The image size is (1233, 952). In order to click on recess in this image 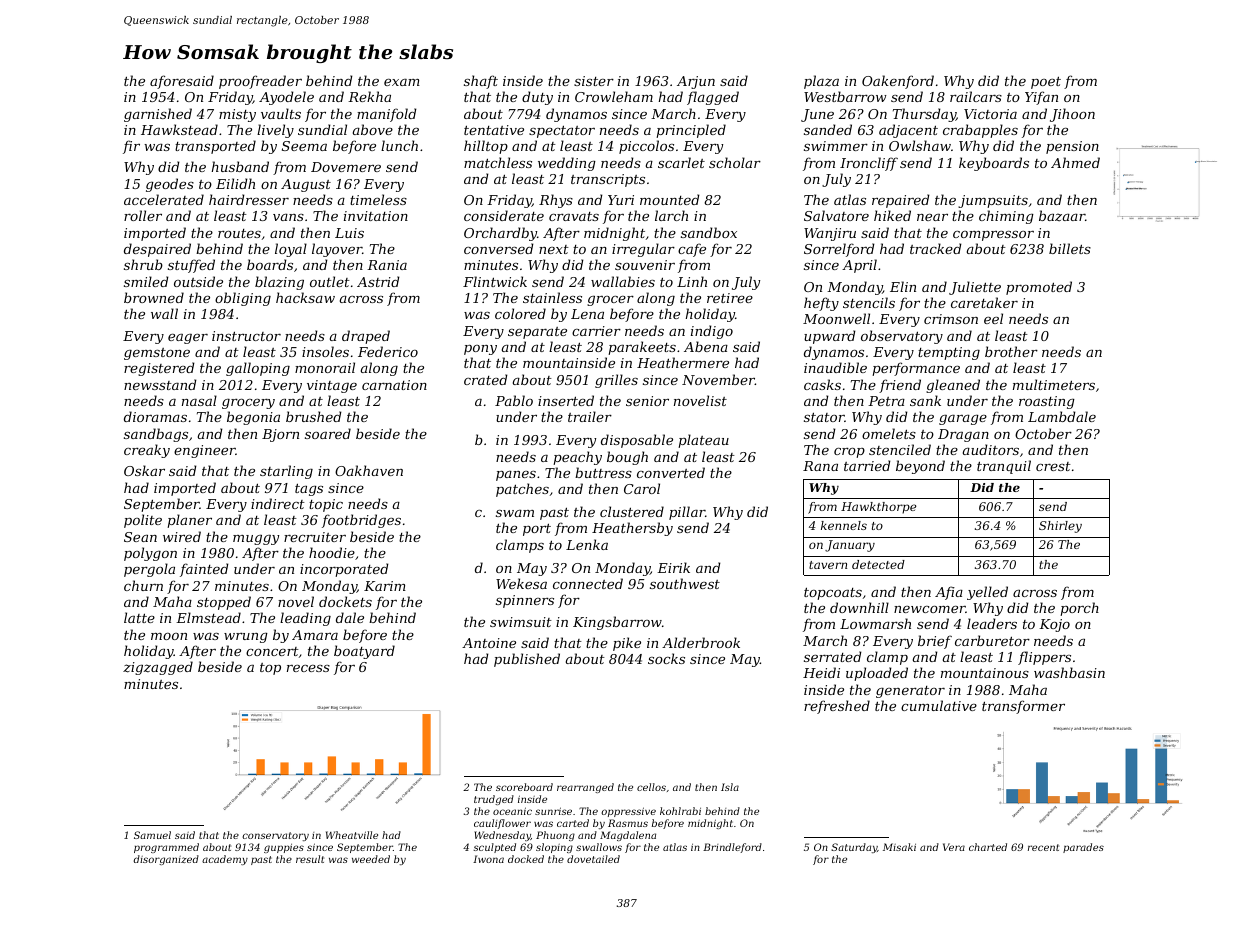, I will do `click(308, 668)`.
